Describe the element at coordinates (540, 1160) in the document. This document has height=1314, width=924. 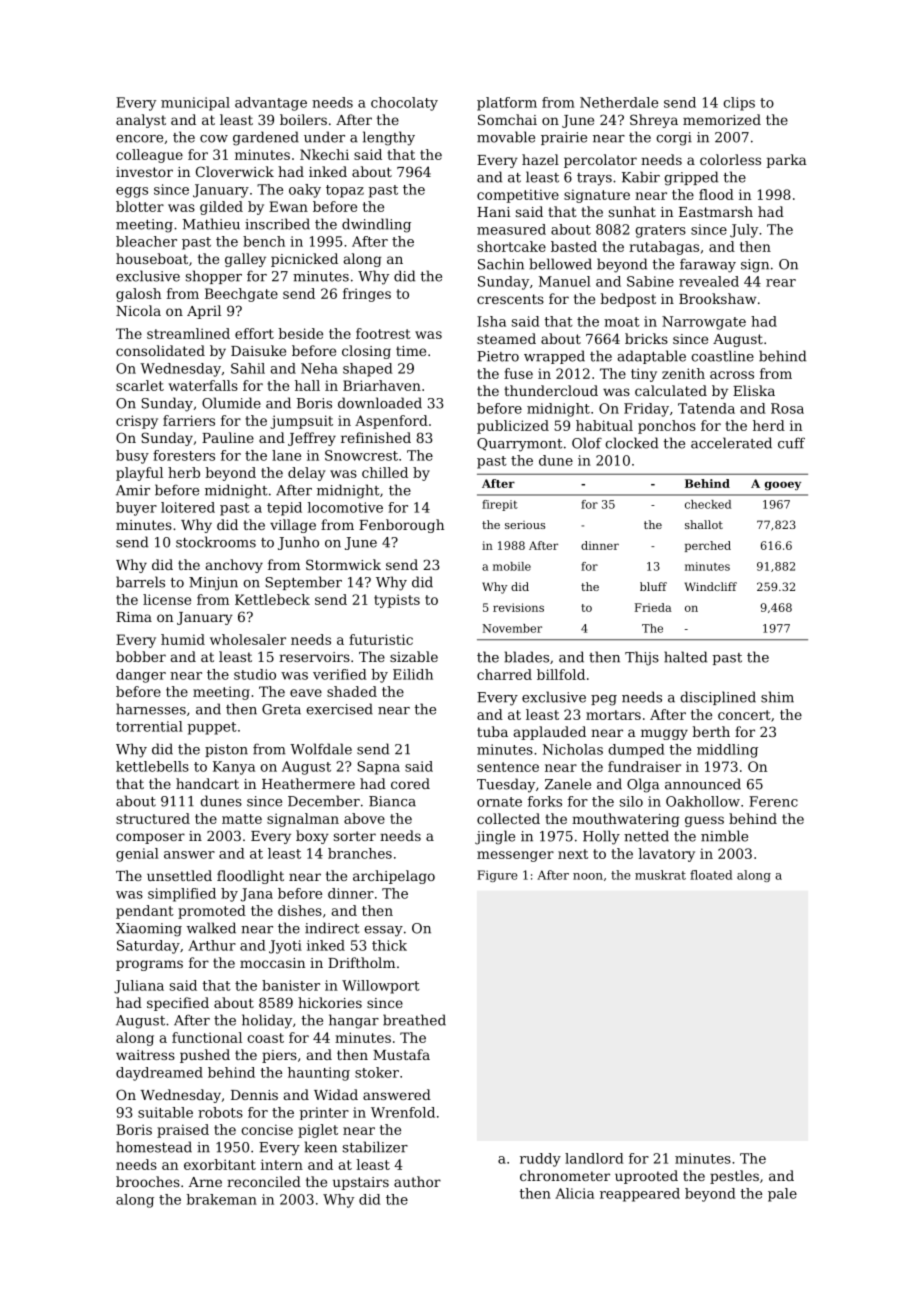
I see `ruddy` at that location.
